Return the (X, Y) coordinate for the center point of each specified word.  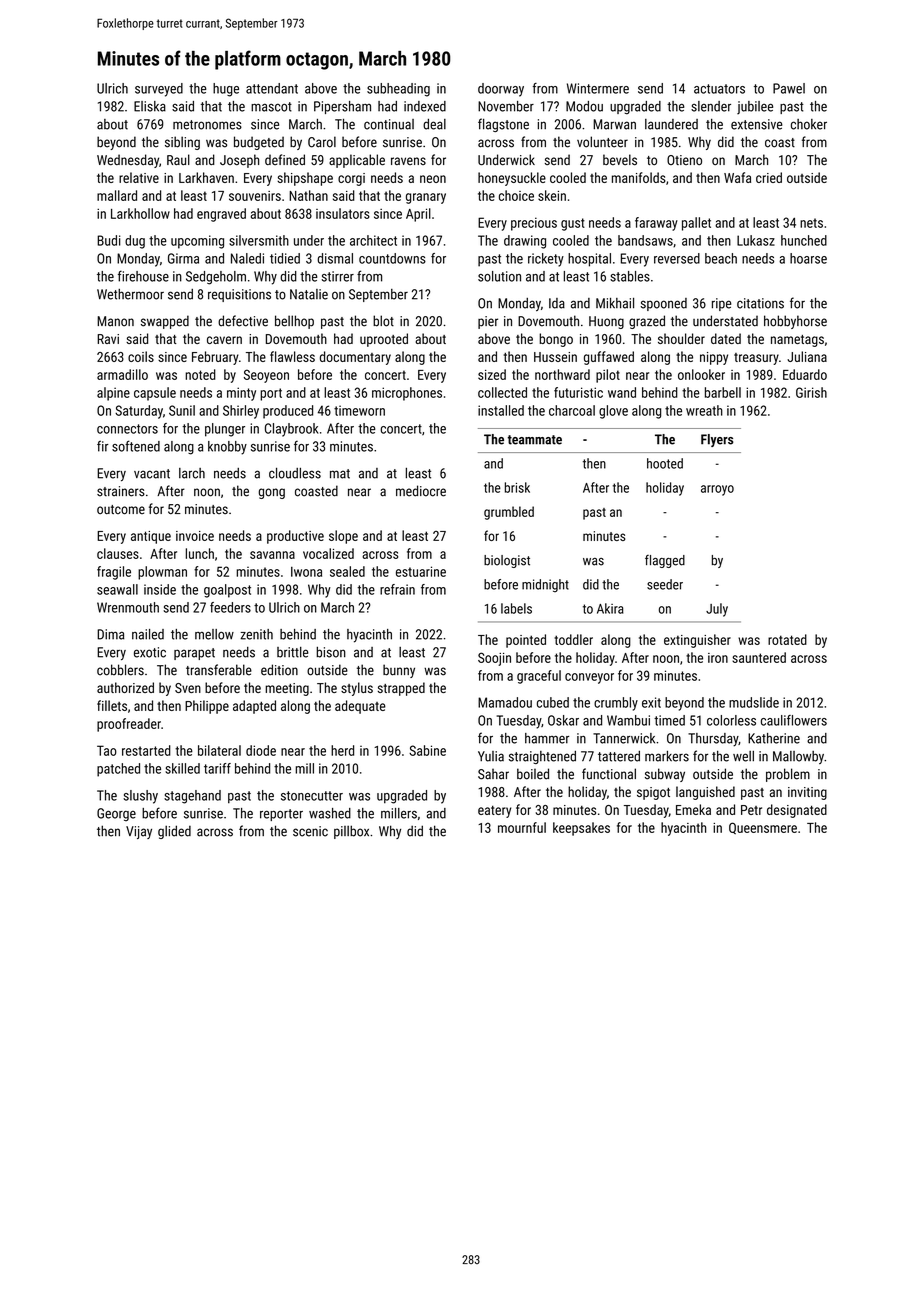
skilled (182, 768)
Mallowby (798, 757)
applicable (357, 161)
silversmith (259, 240)
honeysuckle (512, 179)
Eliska (150, 106)
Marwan (614, 124)
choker (809, 124)
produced (288, 412)
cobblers (120, 670)
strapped (401, 689)
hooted (665, 463)
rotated (787, 639)
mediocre (421, 491)
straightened (542, 757)
